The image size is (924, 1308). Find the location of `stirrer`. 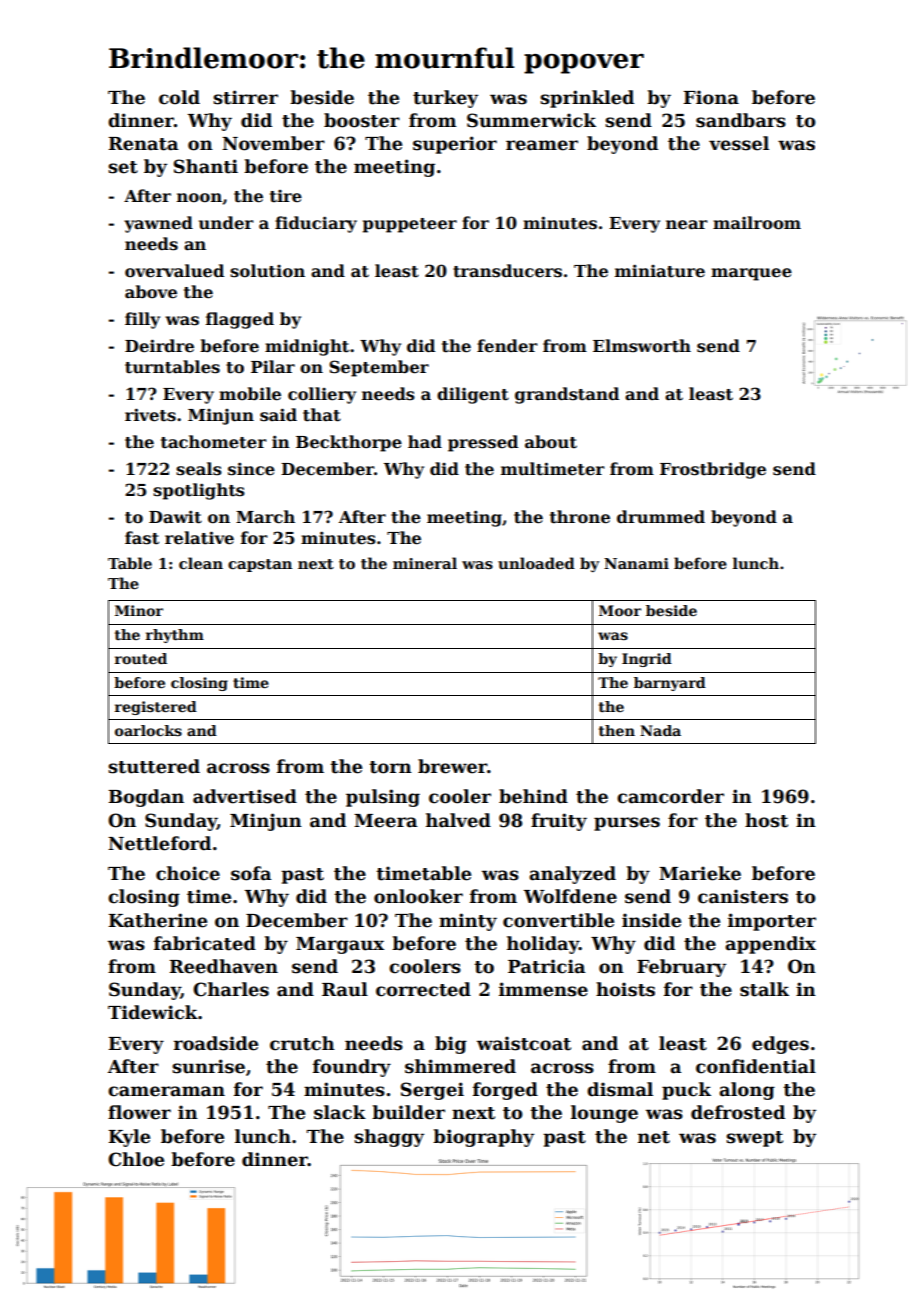

stirrer is located at coordinates (245, 97).
